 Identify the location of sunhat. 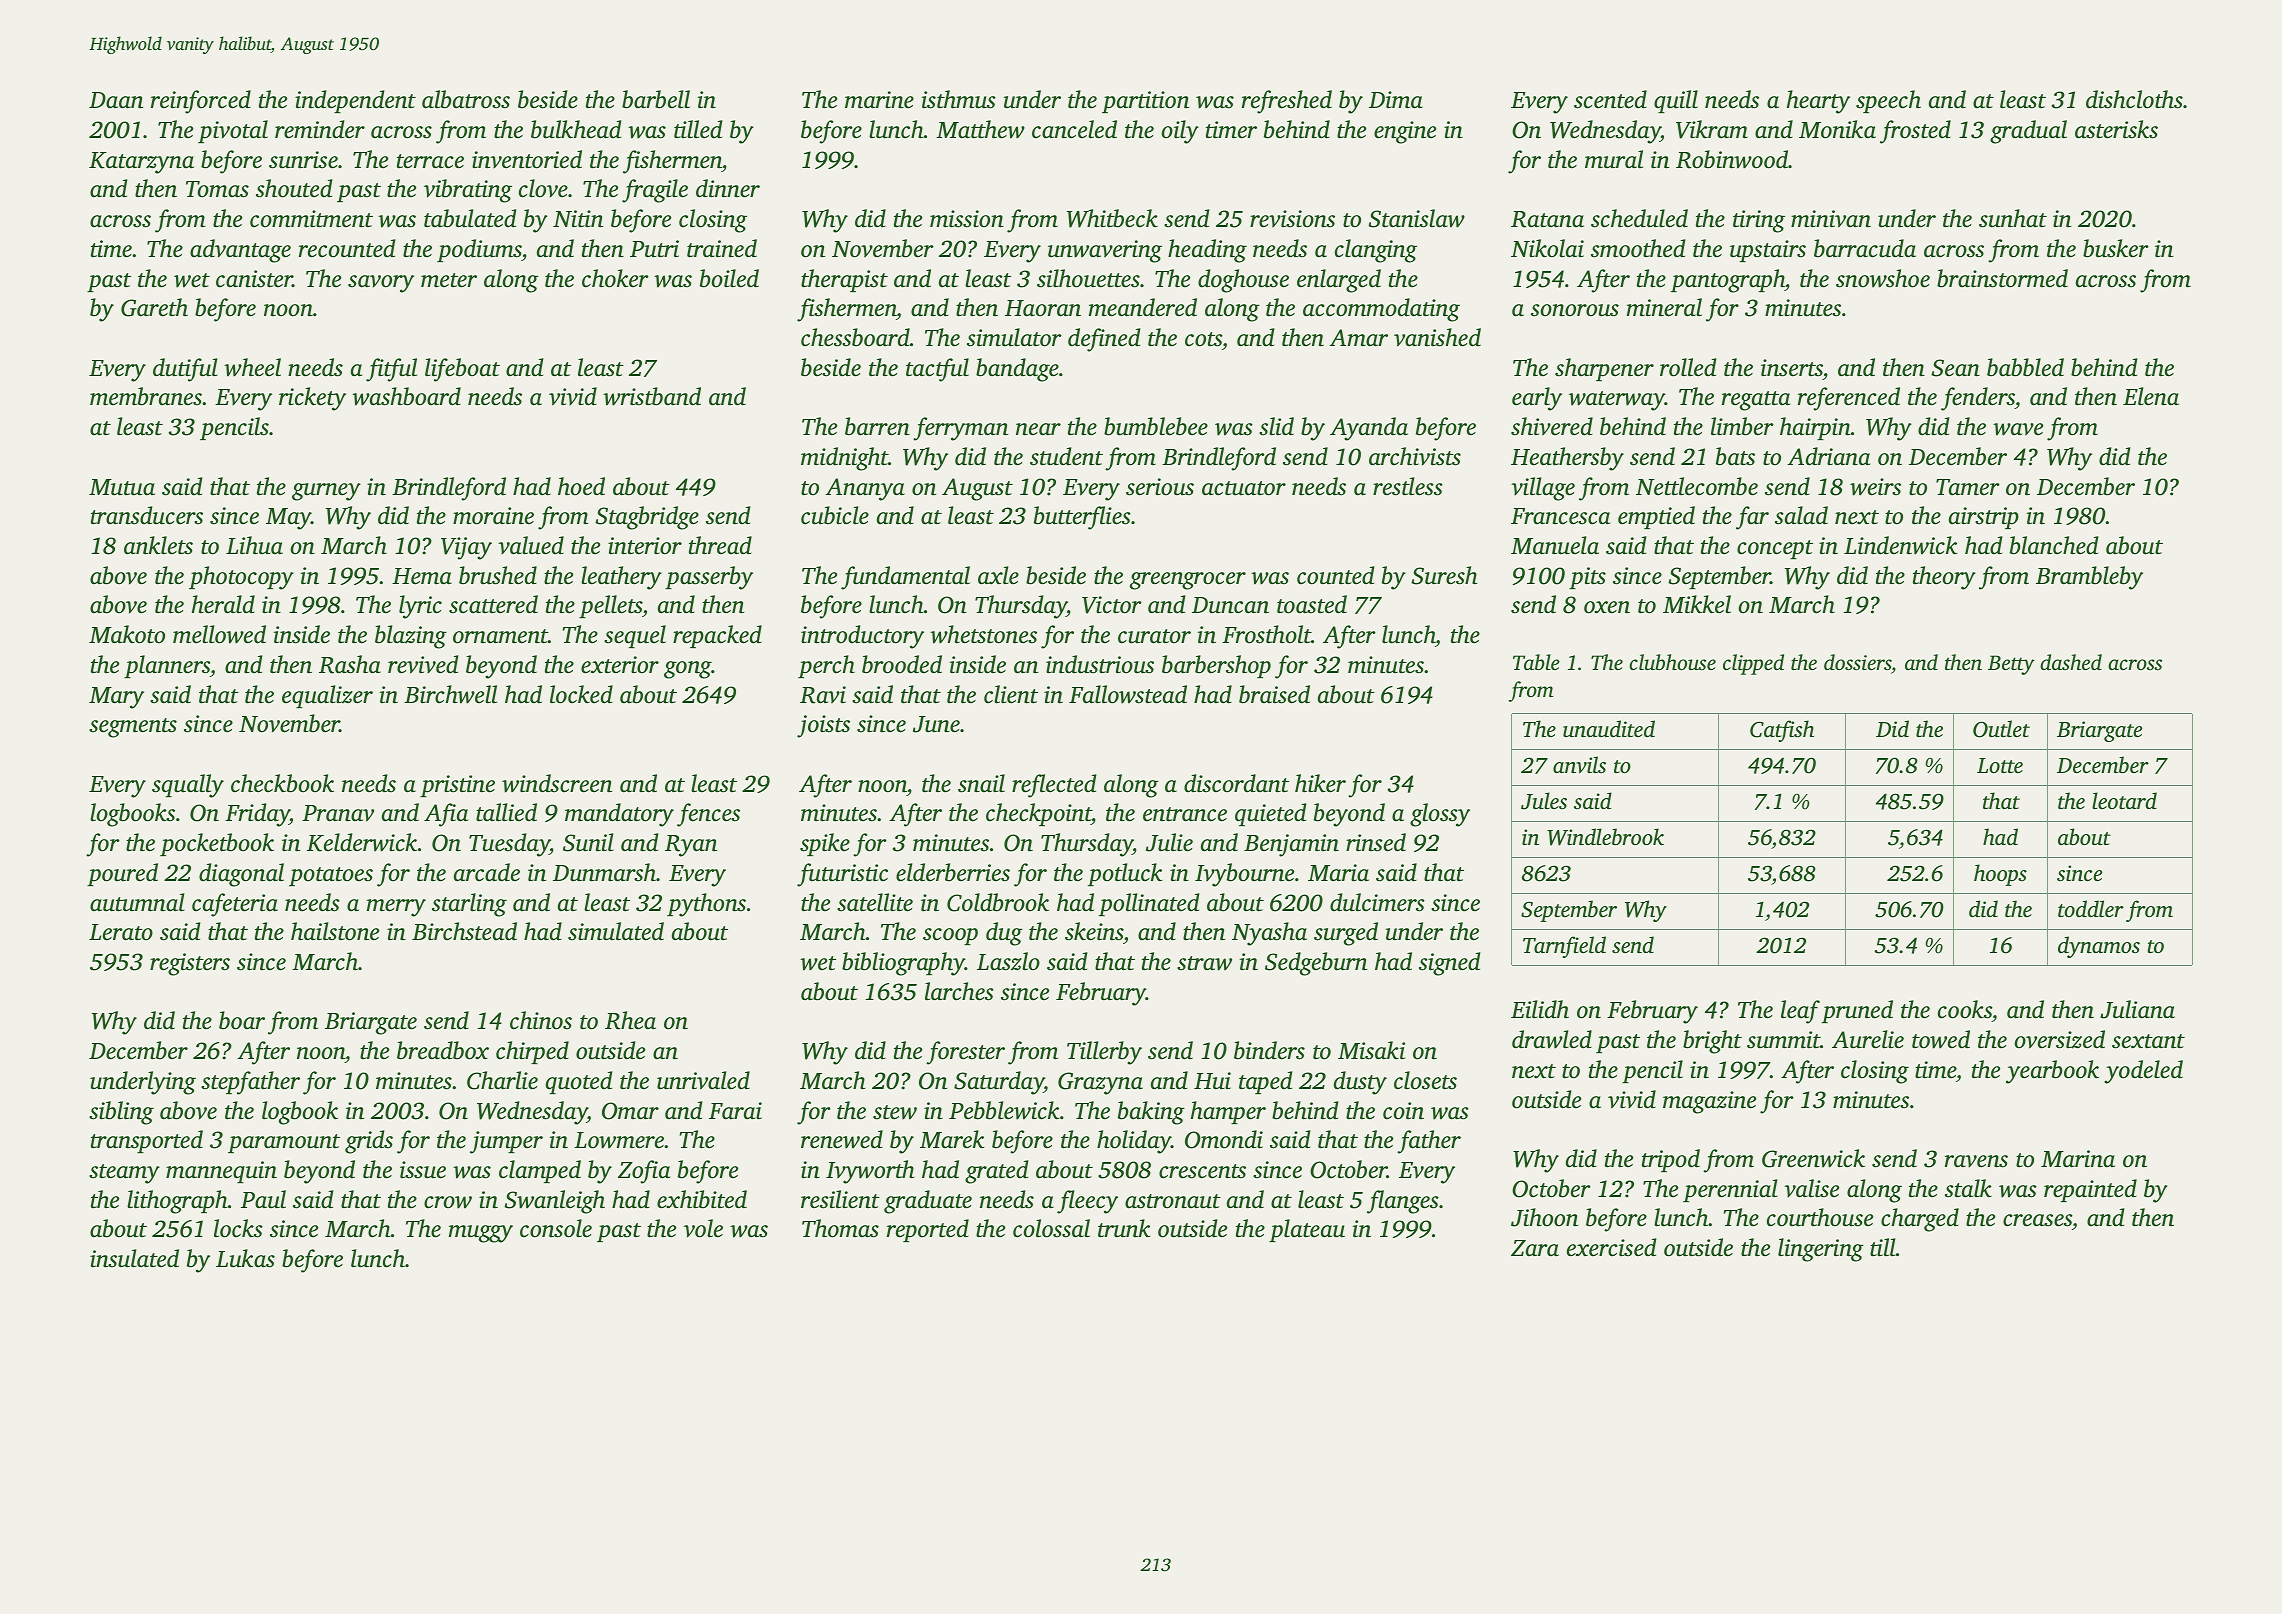
(2013, 218).
